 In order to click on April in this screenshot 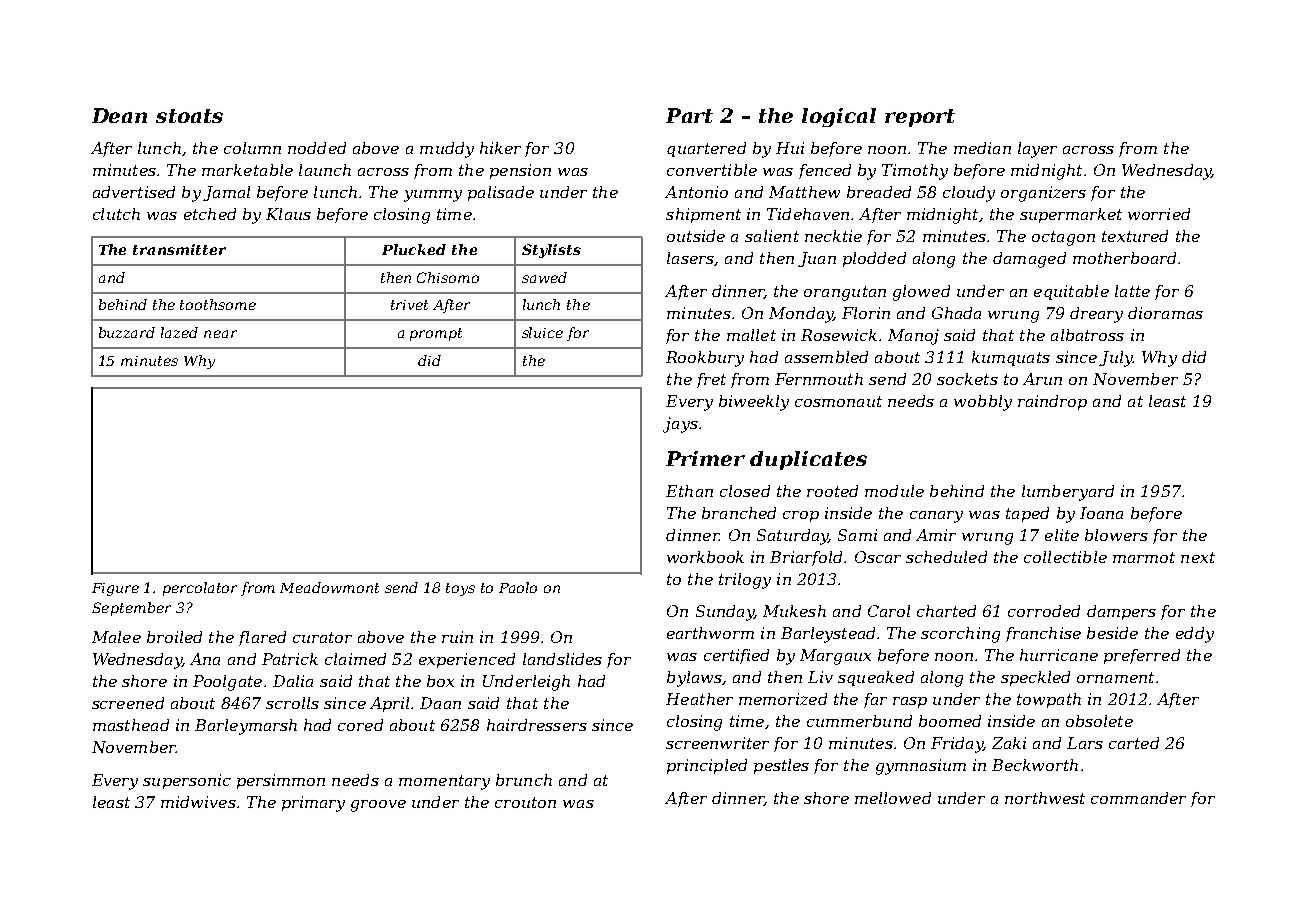, I will do `click(389, 704)`.
